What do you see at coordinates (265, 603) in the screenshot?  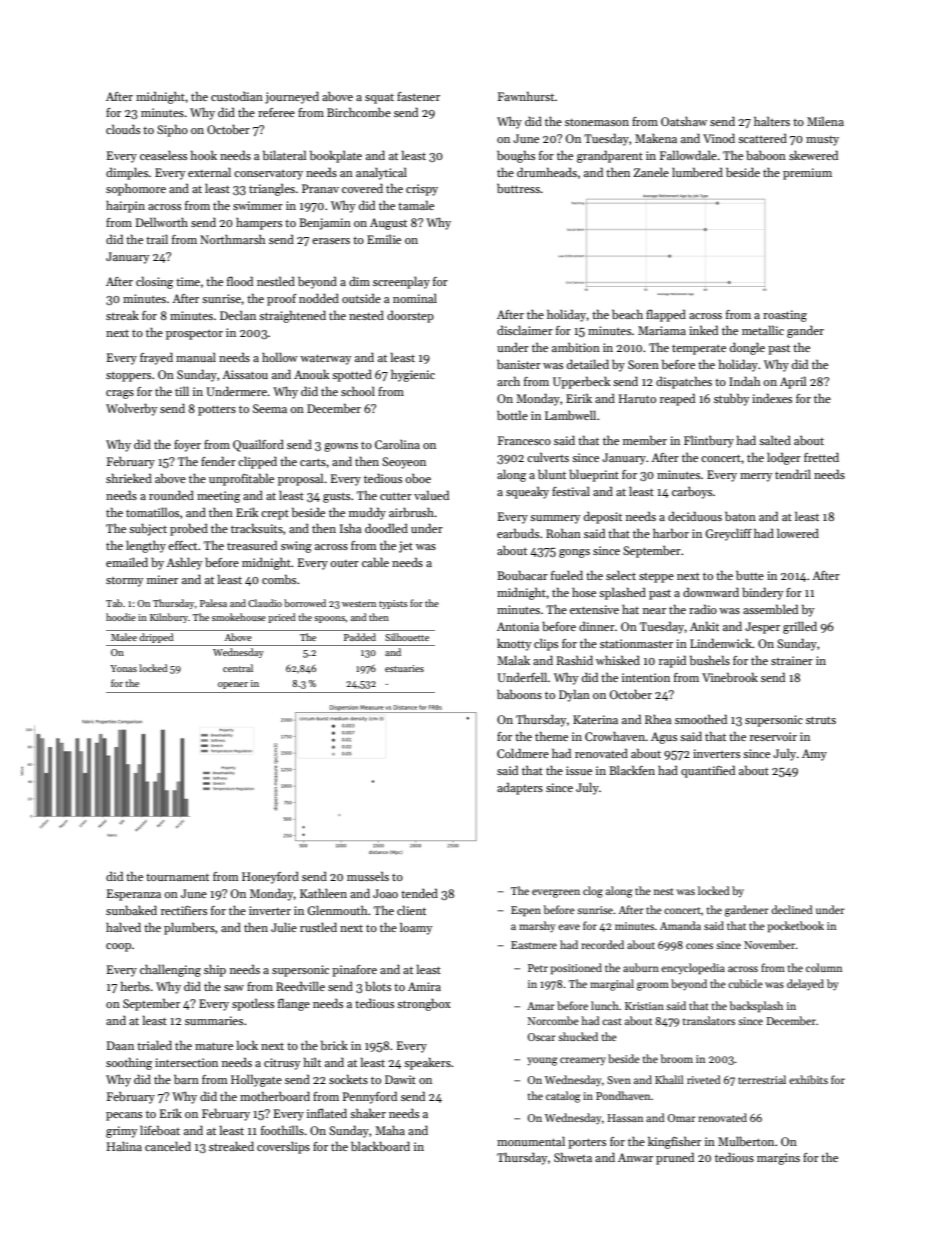 I see `Claudio` at bounding box center [265, 603].
